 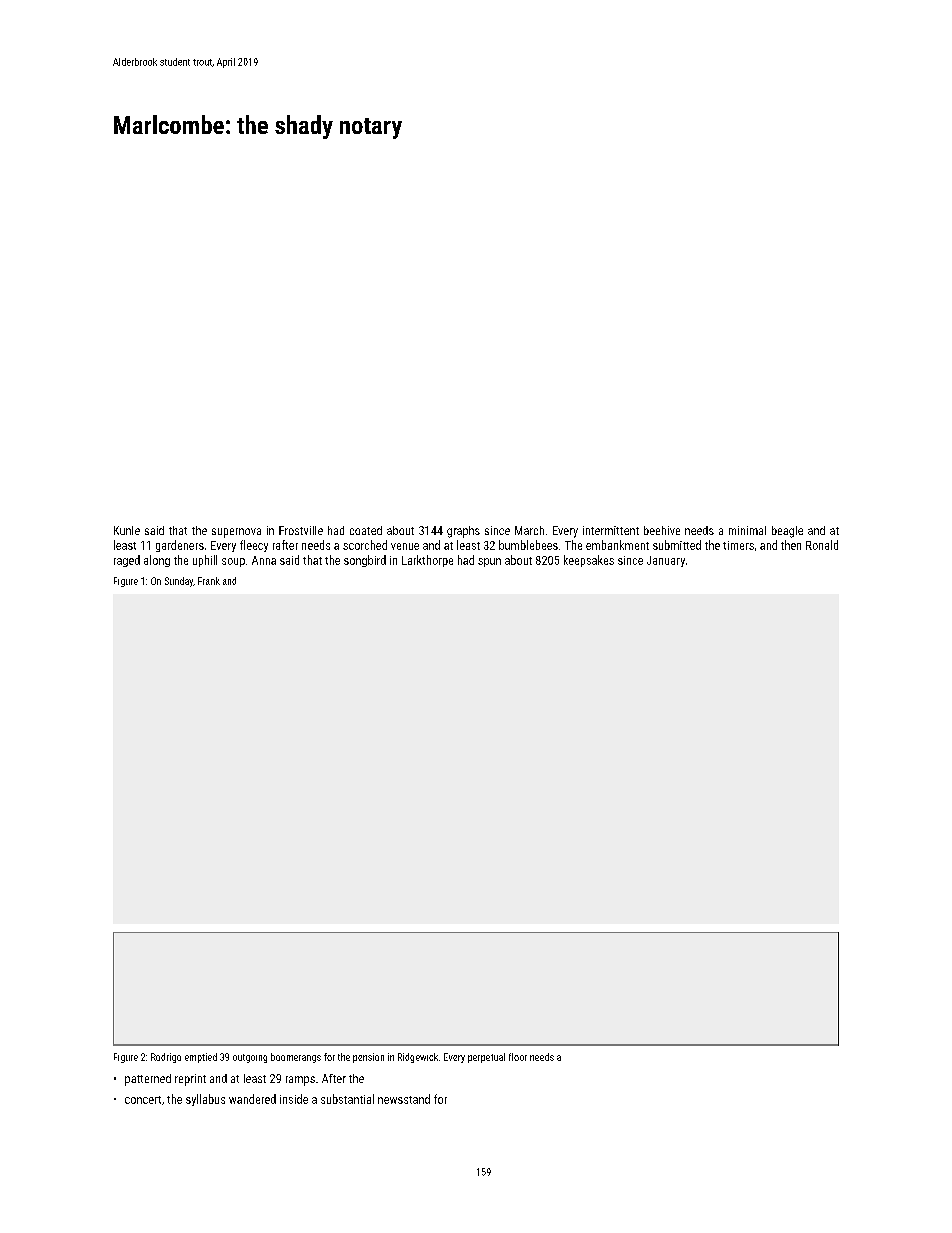 What do you see at coordinates (787, 532) in the image?
I see `beagle` at bounding box center [787, 532].
